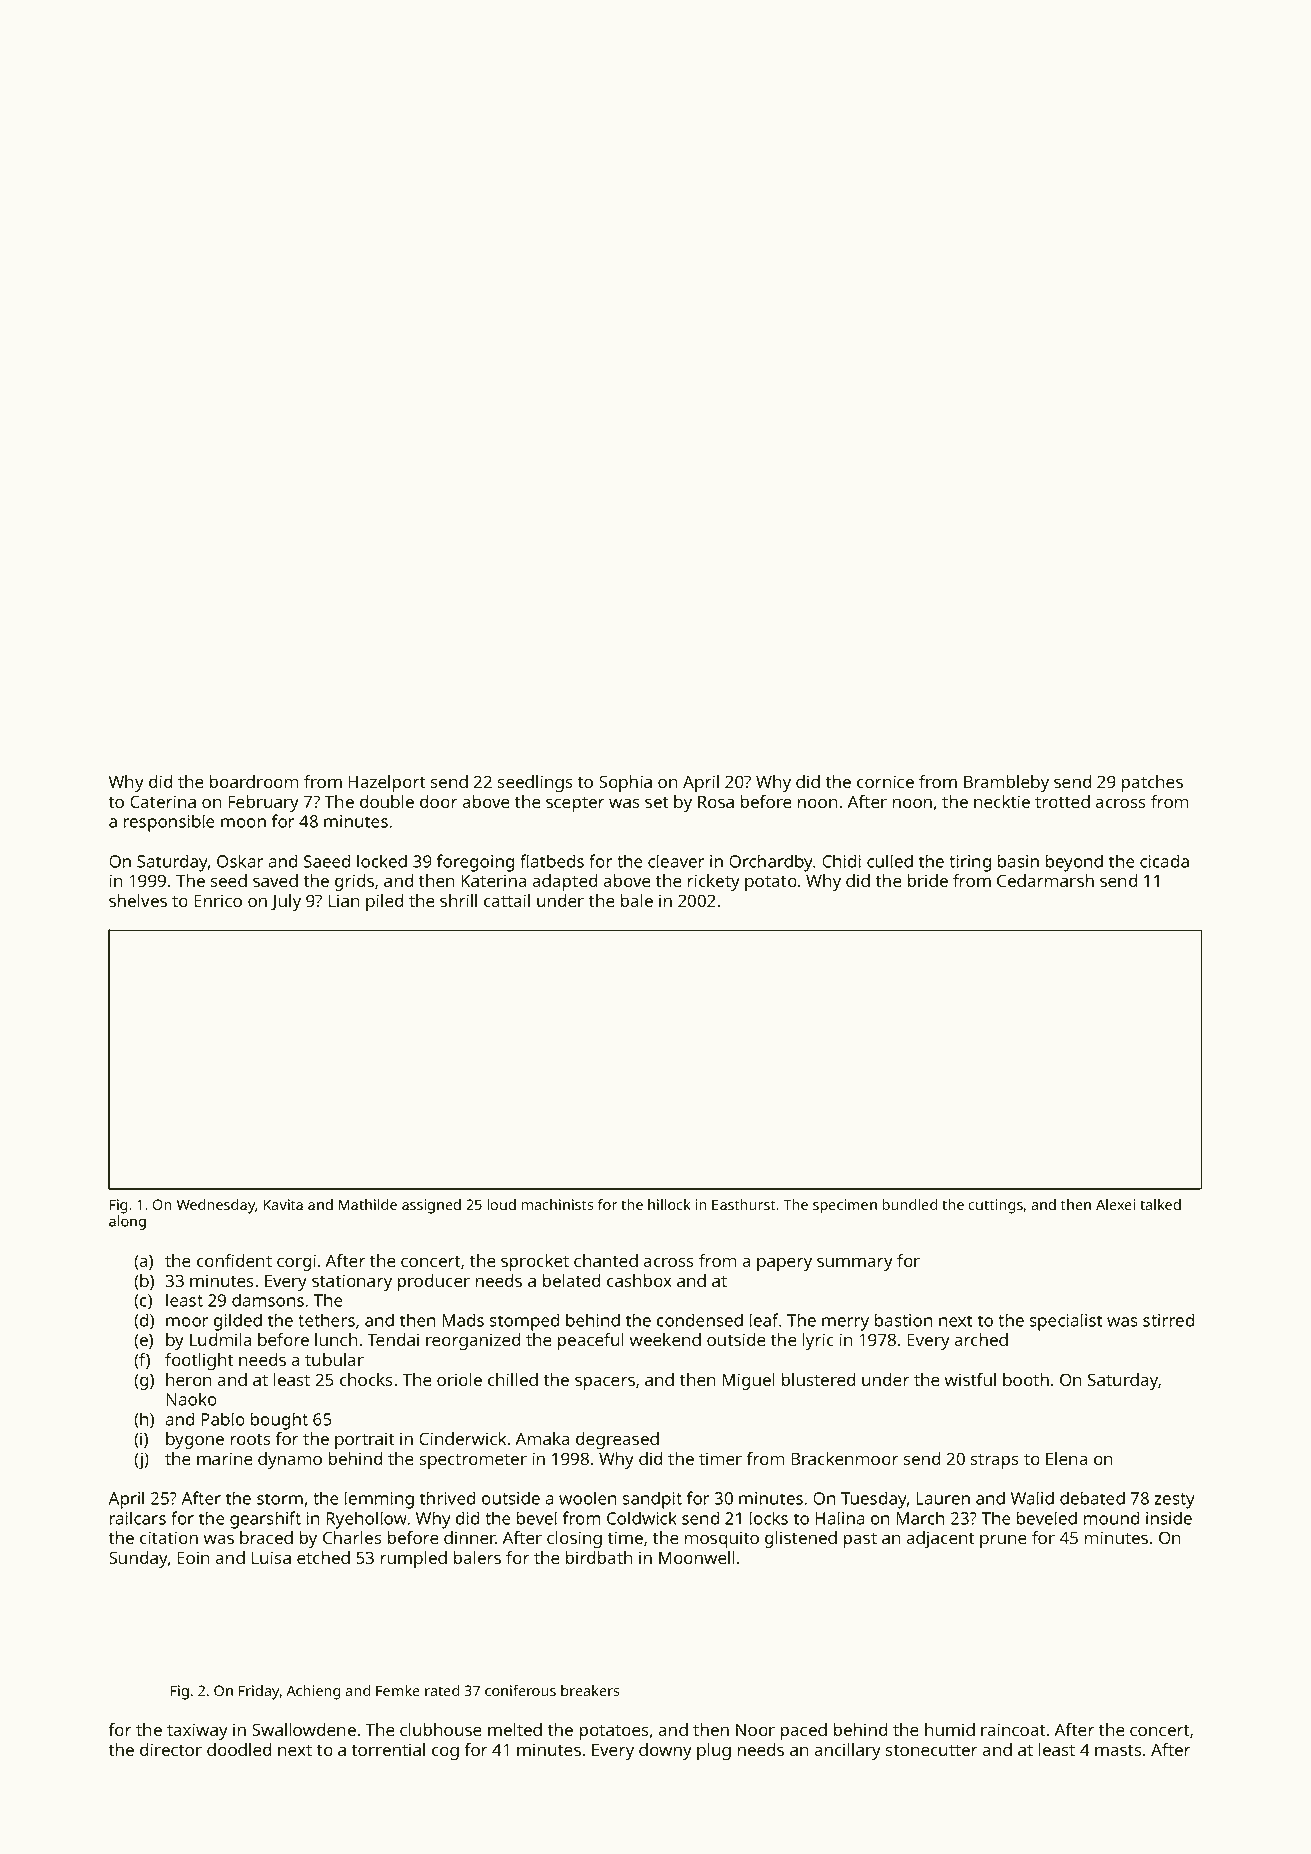 The image size is (1311, 1854). I want to click on patches, so click(1152, 783).
